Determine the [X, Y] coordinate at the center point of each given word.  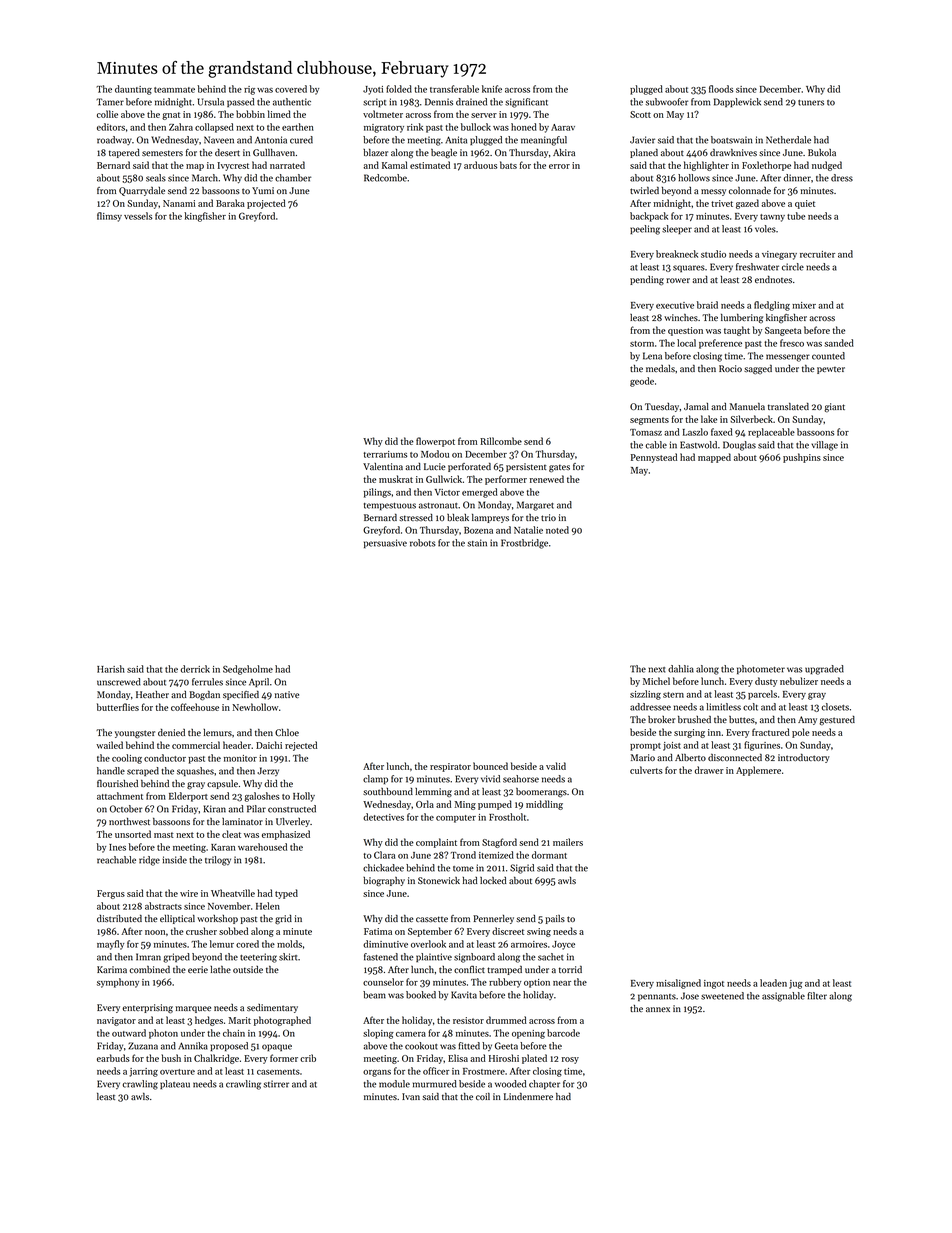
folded [399, 89]
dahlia [681, 669]
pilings [377, 493]
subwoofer [666, 102]
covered [291, 89]
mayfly [110, 945]
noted [557, 530]
